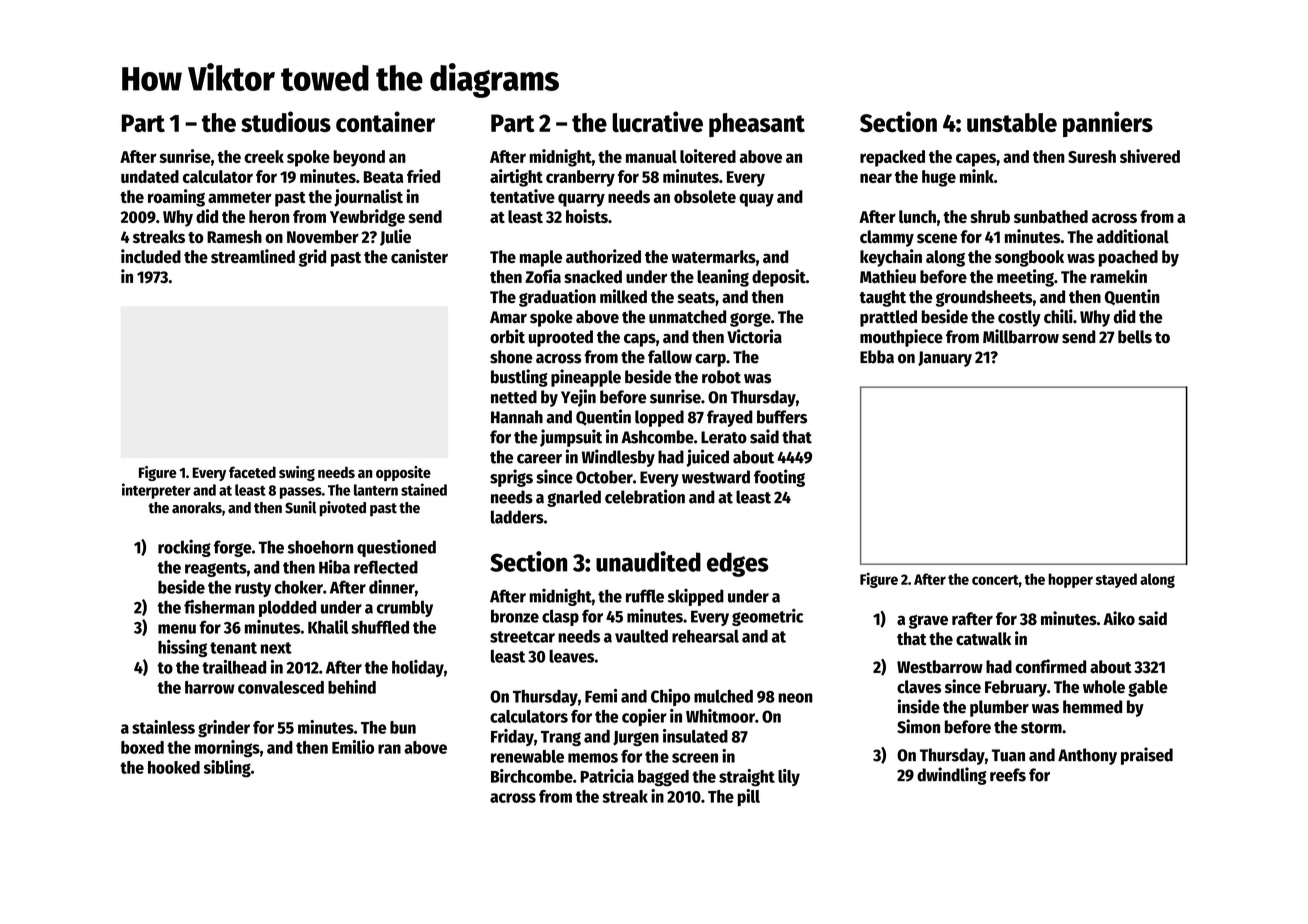 The height and width of the screenshot is (924, 1308). I want to click on reagents, so click(216, 569).
